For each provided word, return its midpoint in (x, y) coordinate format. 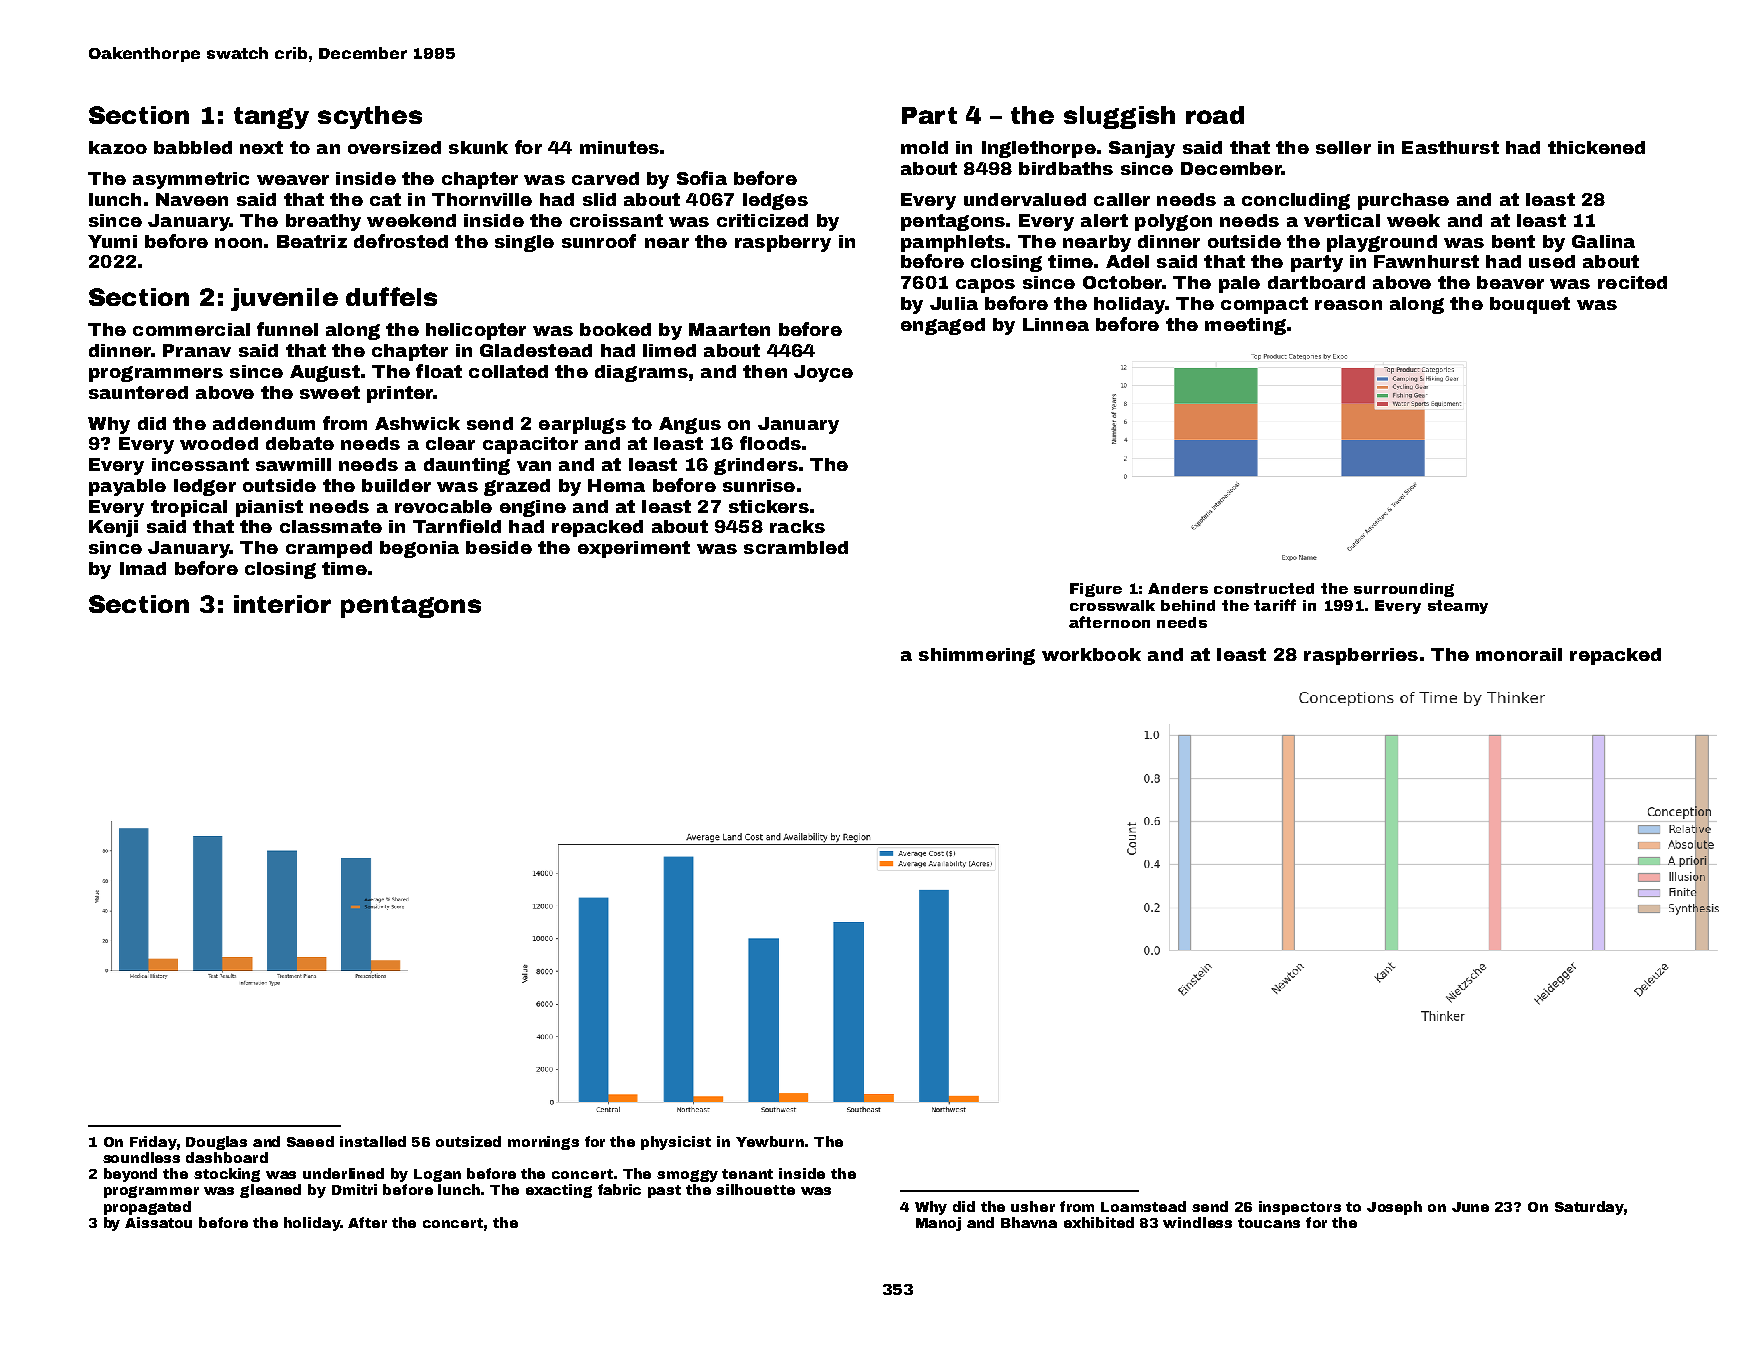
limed (669, 350)
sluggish (1119, 117)
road (1215, 115)
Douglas (216, 1143)
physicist (676, 1143)
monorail (1519, 654)
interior (282, 604)
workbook (1091, 654)
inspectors (1300, 1208)
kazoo (118, 147)
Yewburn (770, 1141)
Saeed (310, 1141)
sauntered (138, 392)
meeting (1245, 326)
